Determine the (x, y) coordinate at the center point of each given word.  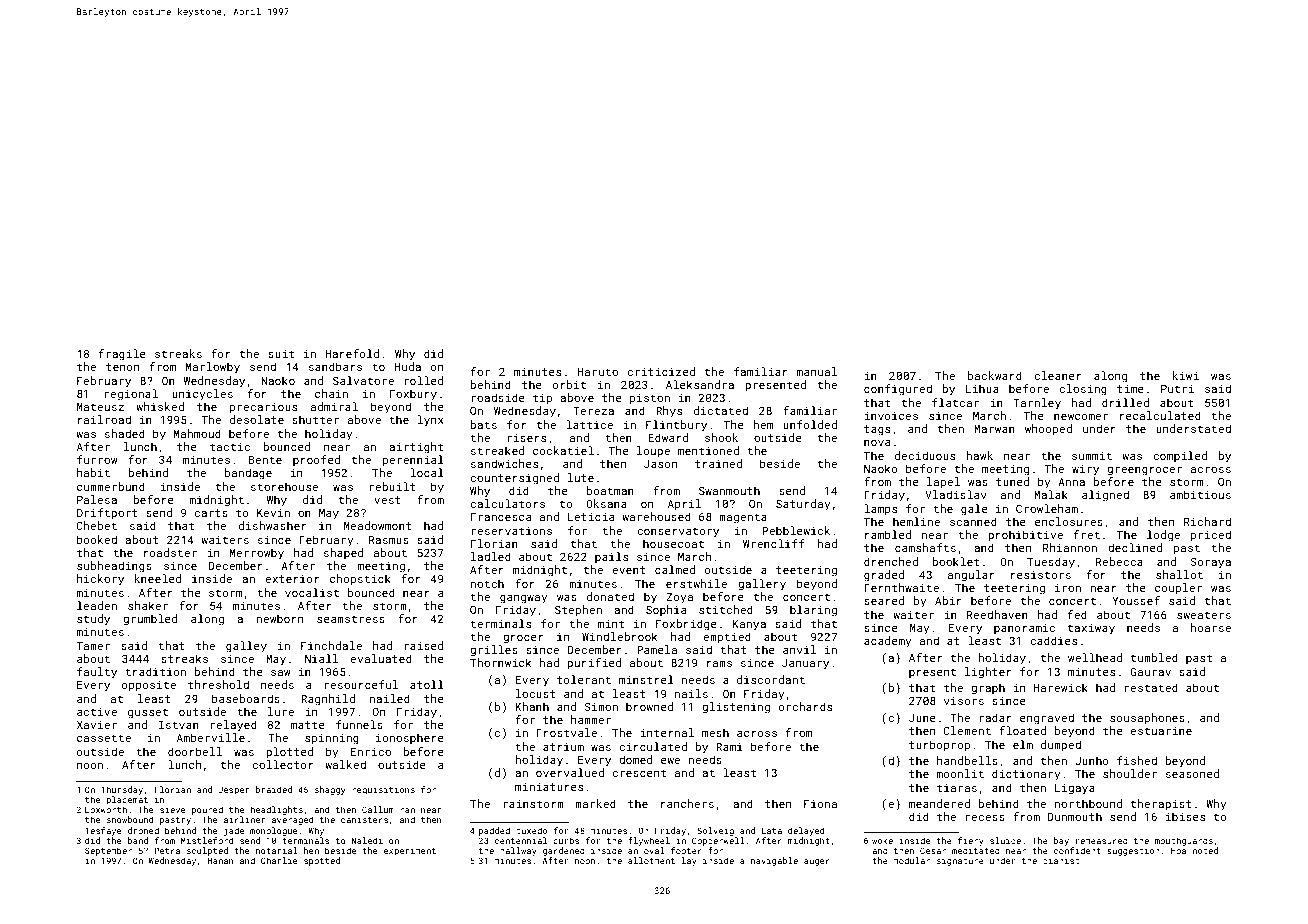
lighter (988, 673)
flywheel (649, 841)
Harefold (352, 353)
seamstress (351, 619)
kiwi (1185, 375)
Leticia (591, 517)
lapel (943, 483)
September (108, 851)
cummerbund (111, 486)
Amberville (211, 737)
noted (1205, 850)
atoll (427, 684)
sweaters (1204, 615)
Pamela (657, 649)
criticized (661, 371)
